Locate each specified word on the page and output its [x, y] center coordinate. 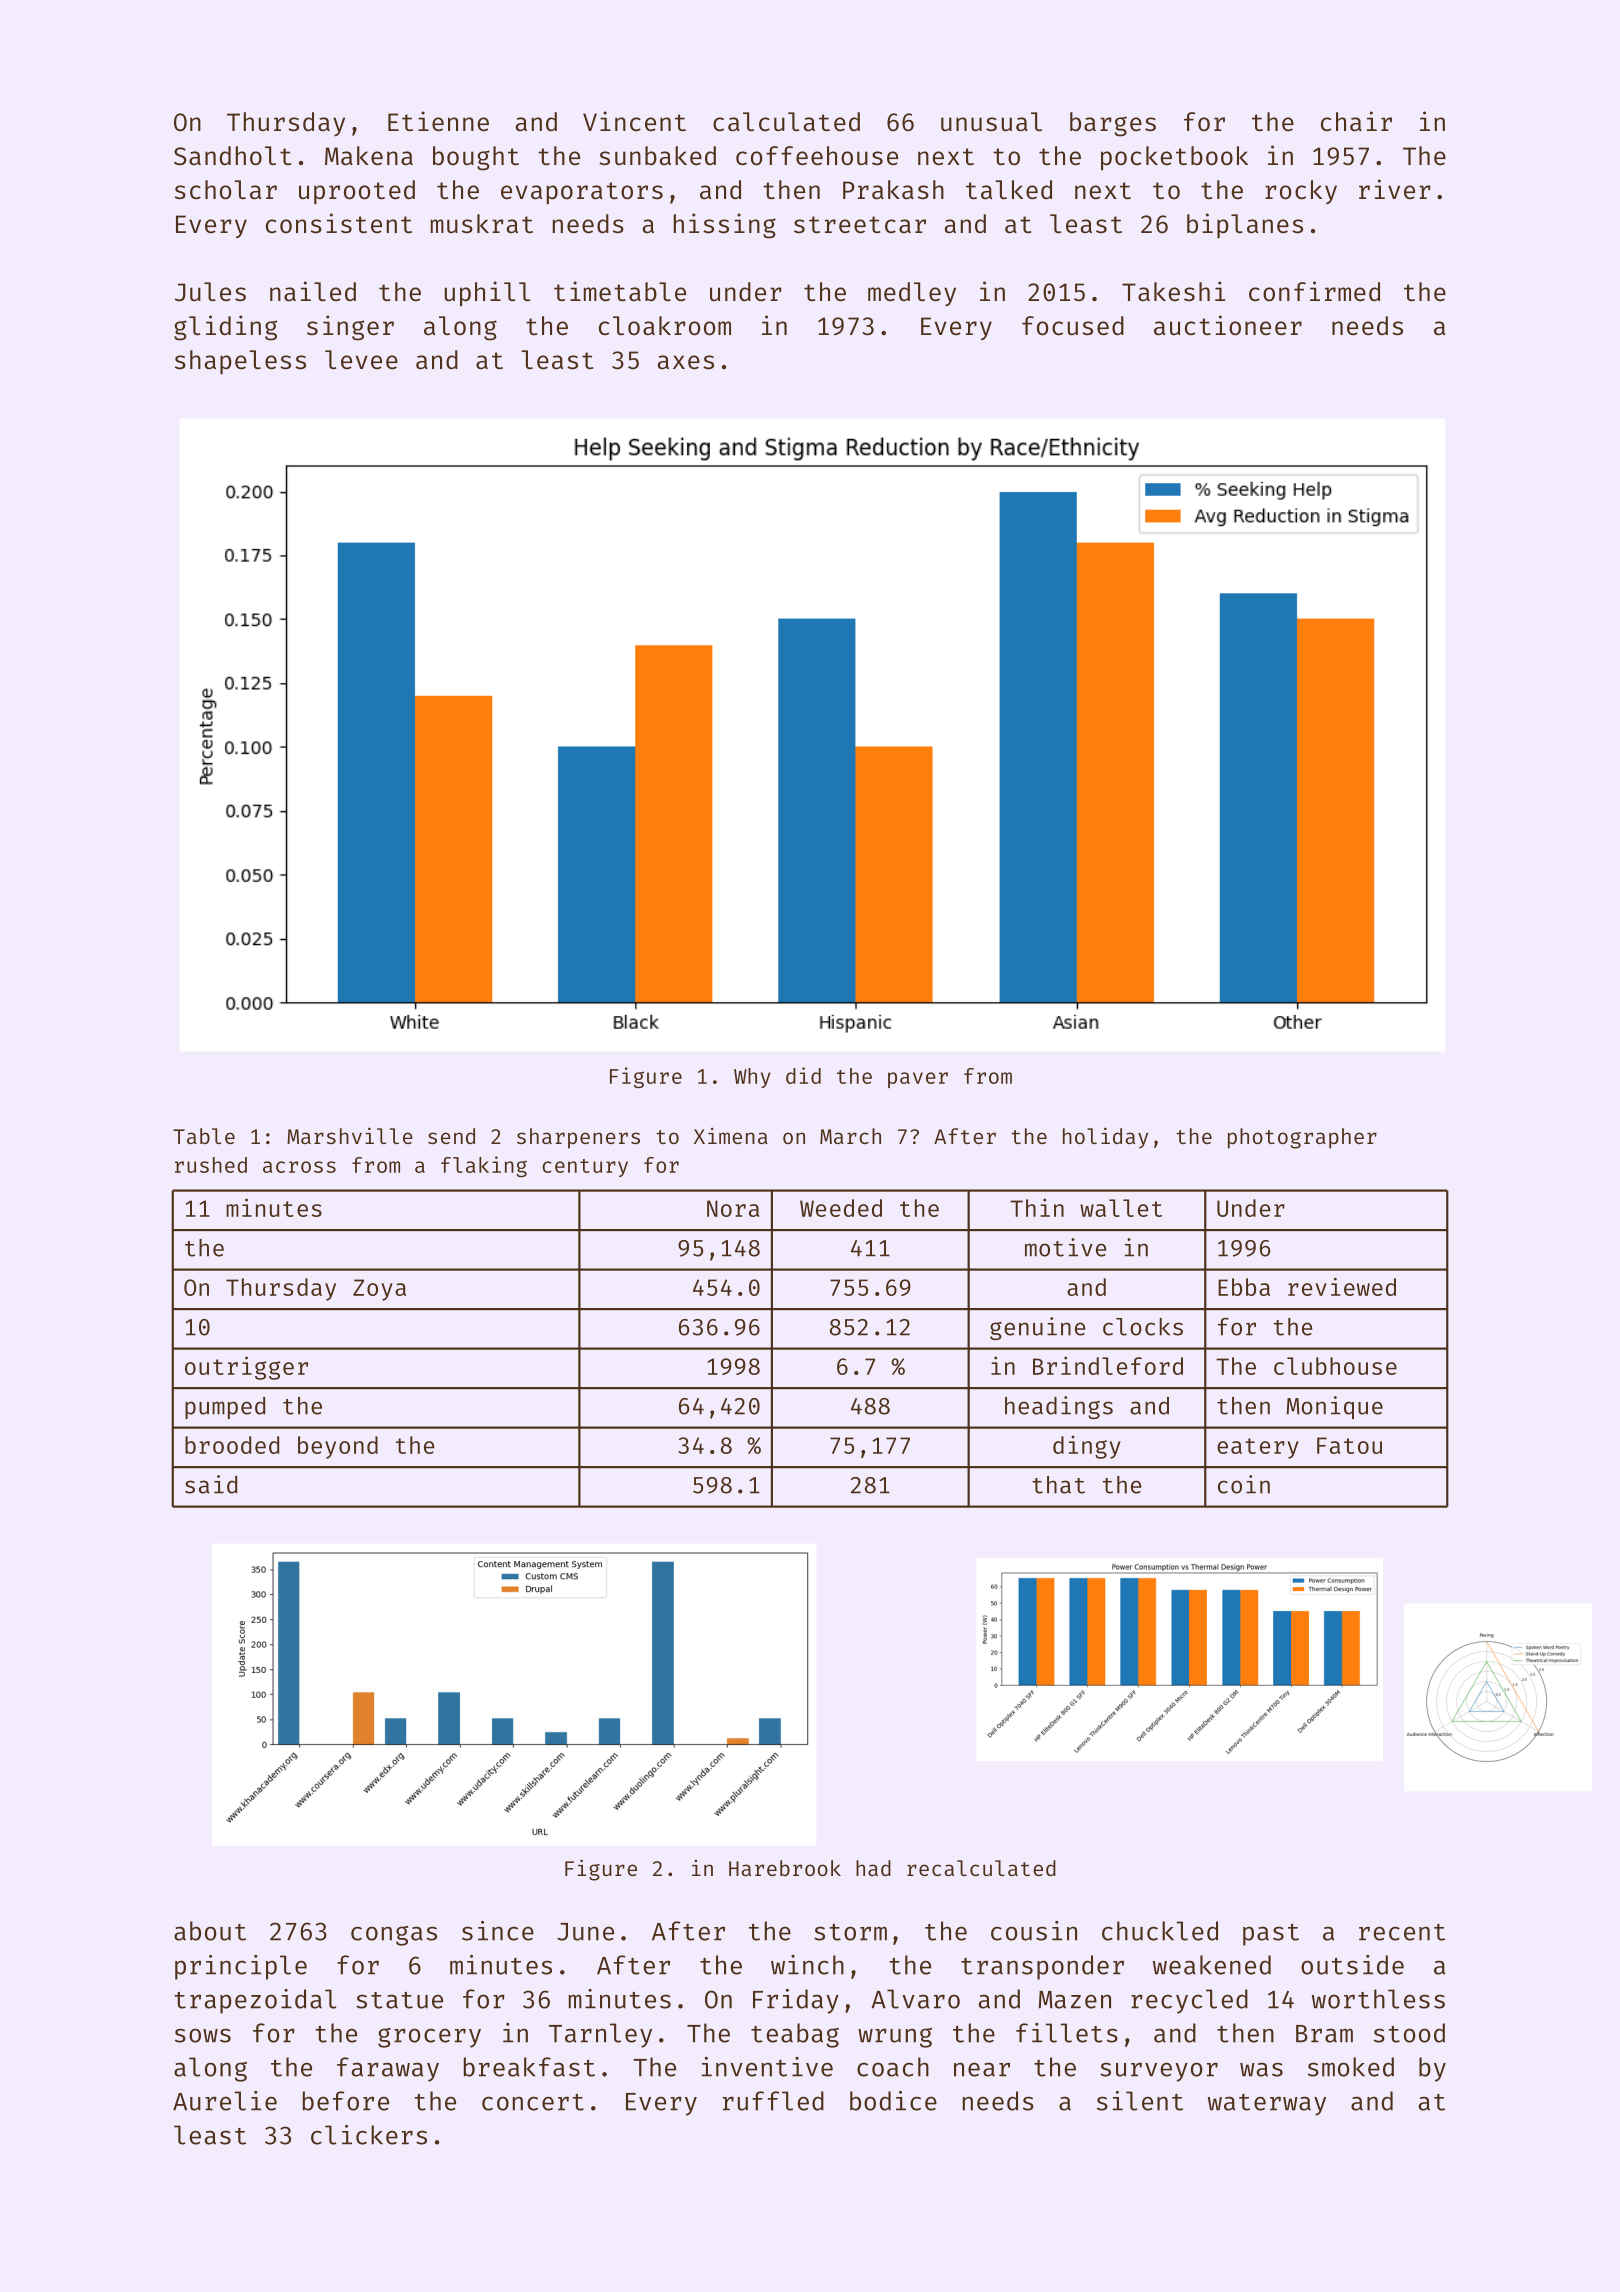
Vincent [634, 121]
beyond [338, 1447]
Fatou [1349, 1445]
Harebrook [785, 1868]
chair [1356, 121]
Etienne [438, 121]
